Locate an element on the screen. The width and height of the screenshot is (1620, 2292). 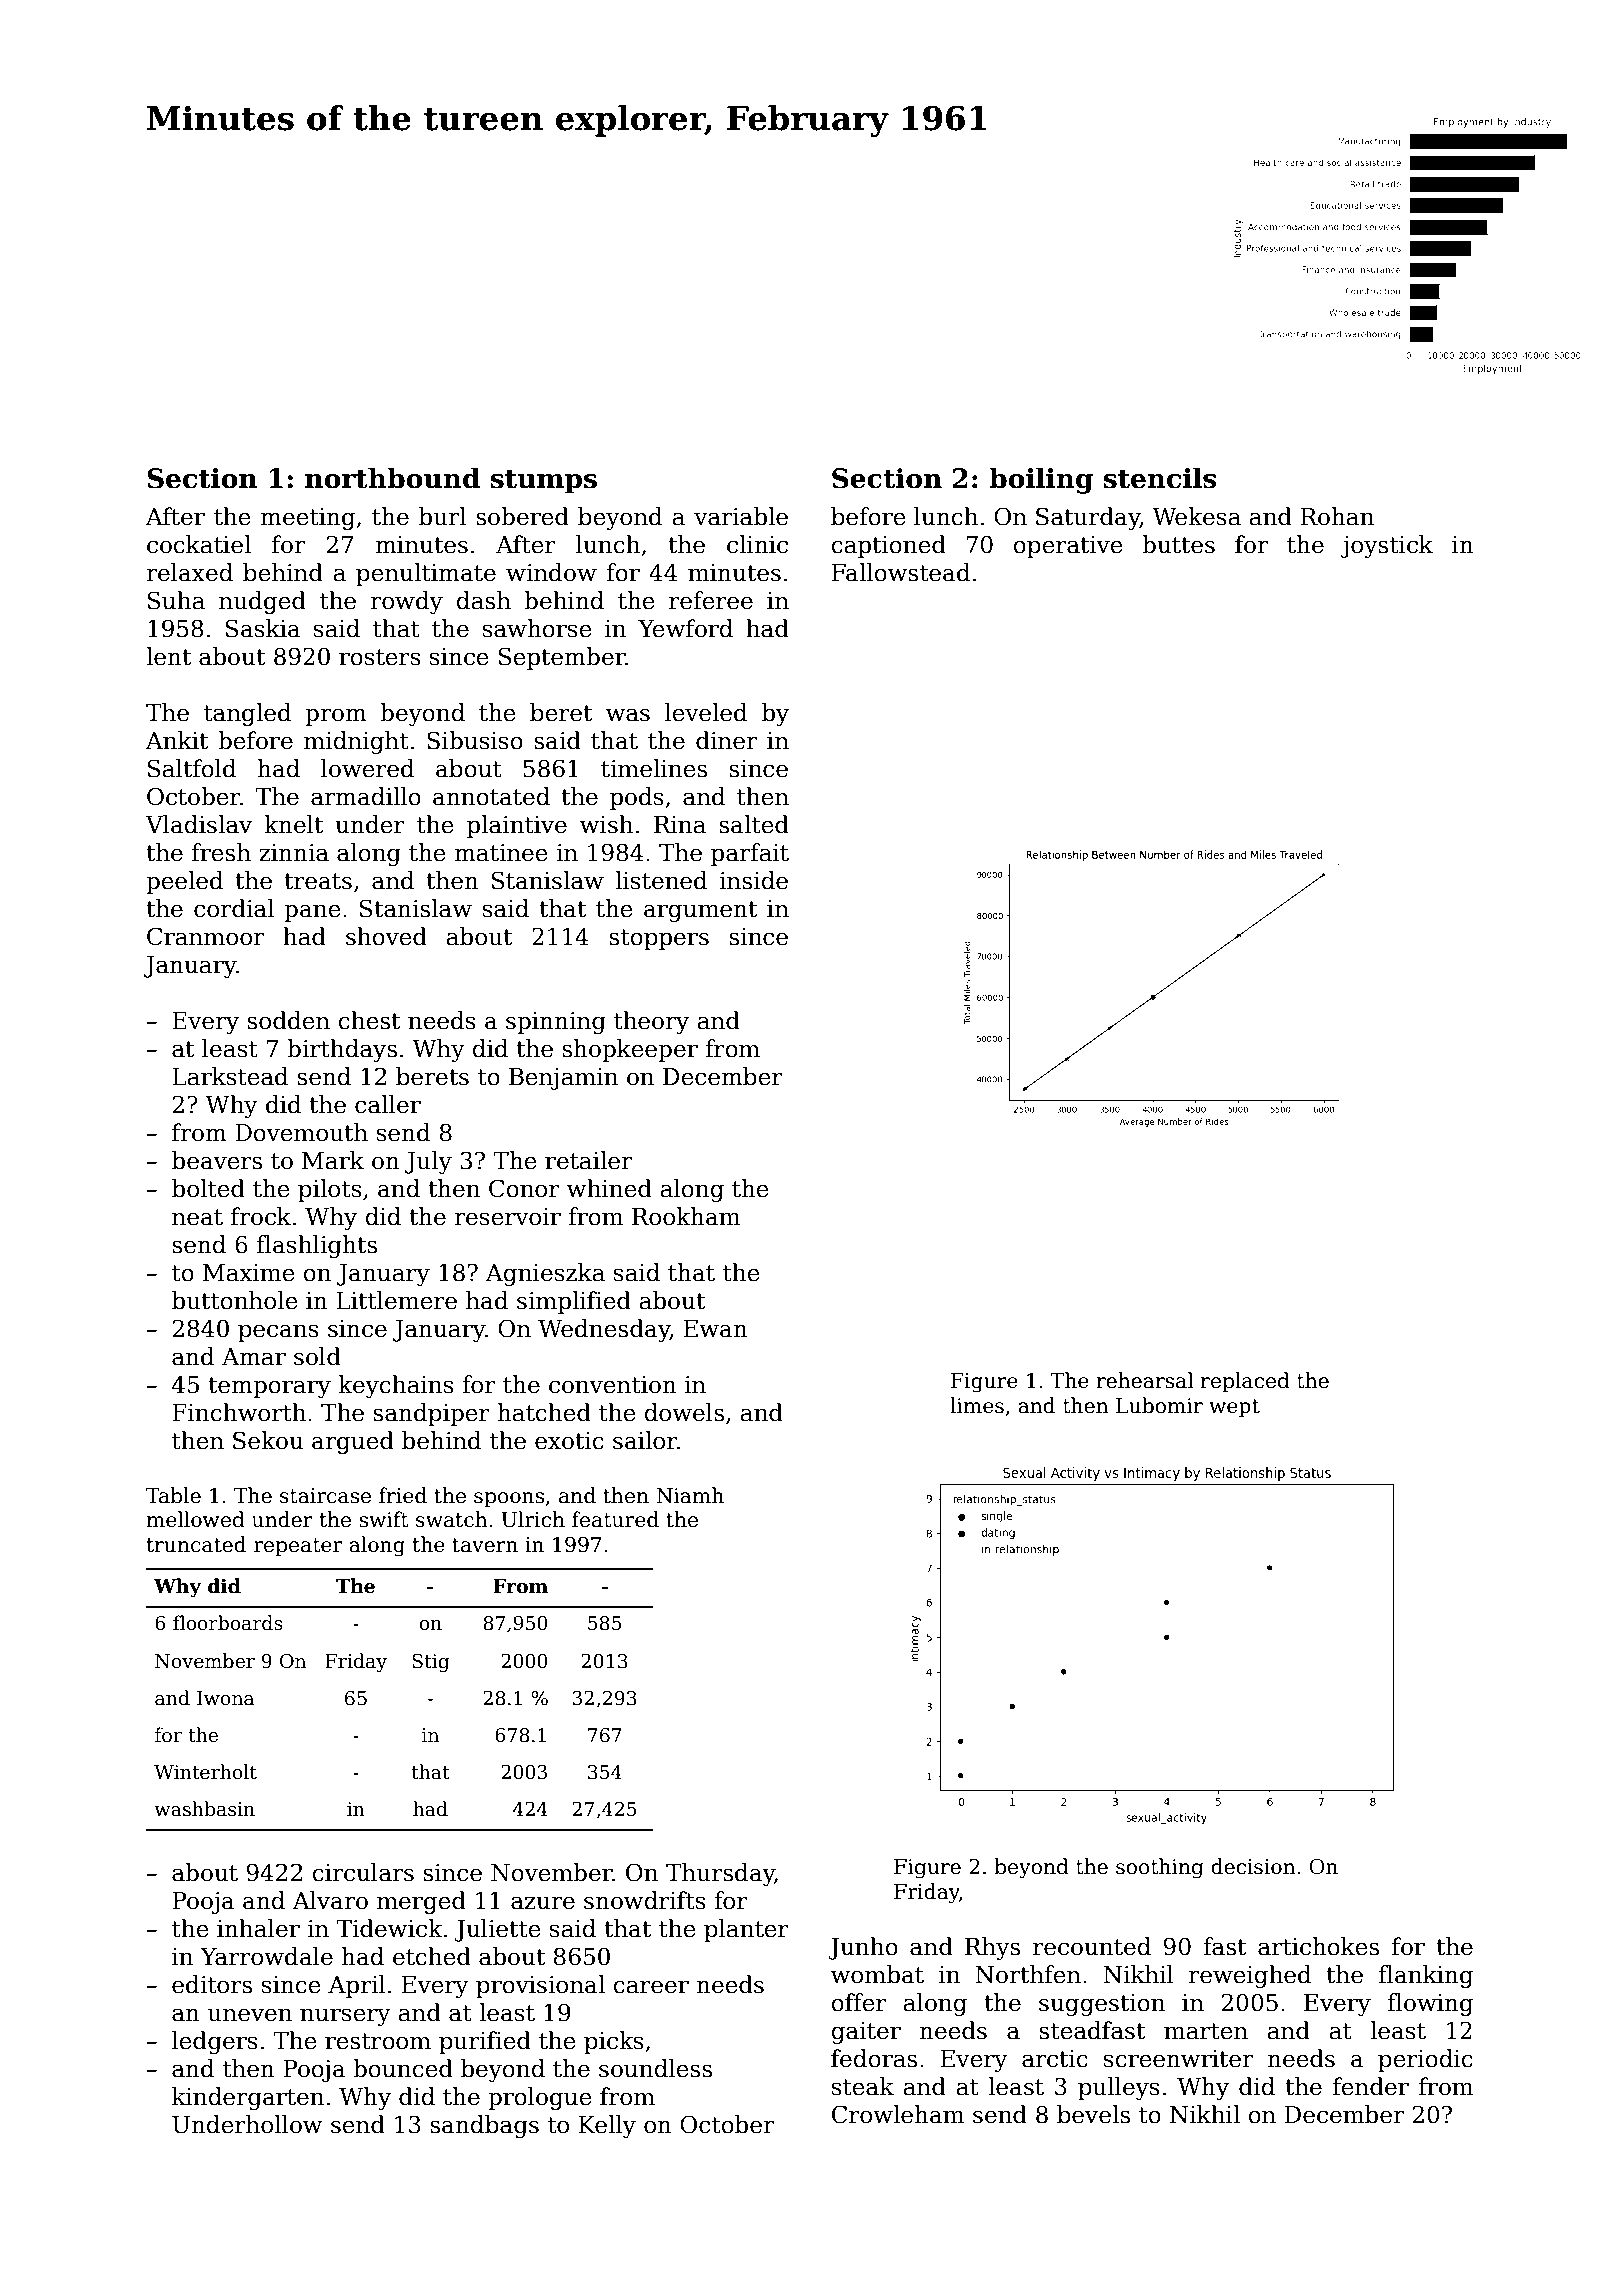
decision is located at coordinates (1253, 1866).
